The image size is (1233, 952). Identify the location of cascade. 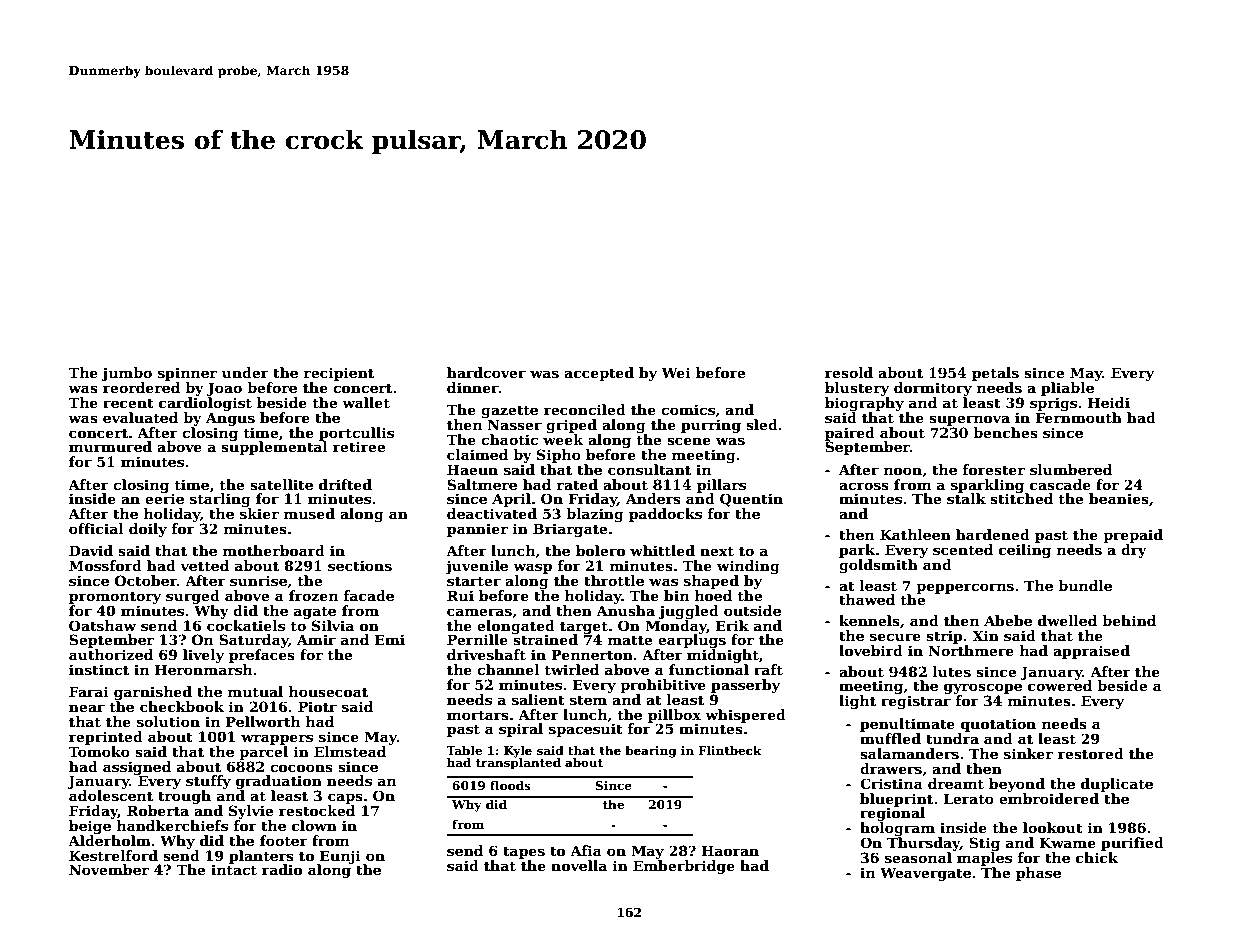
(1060, 484).
